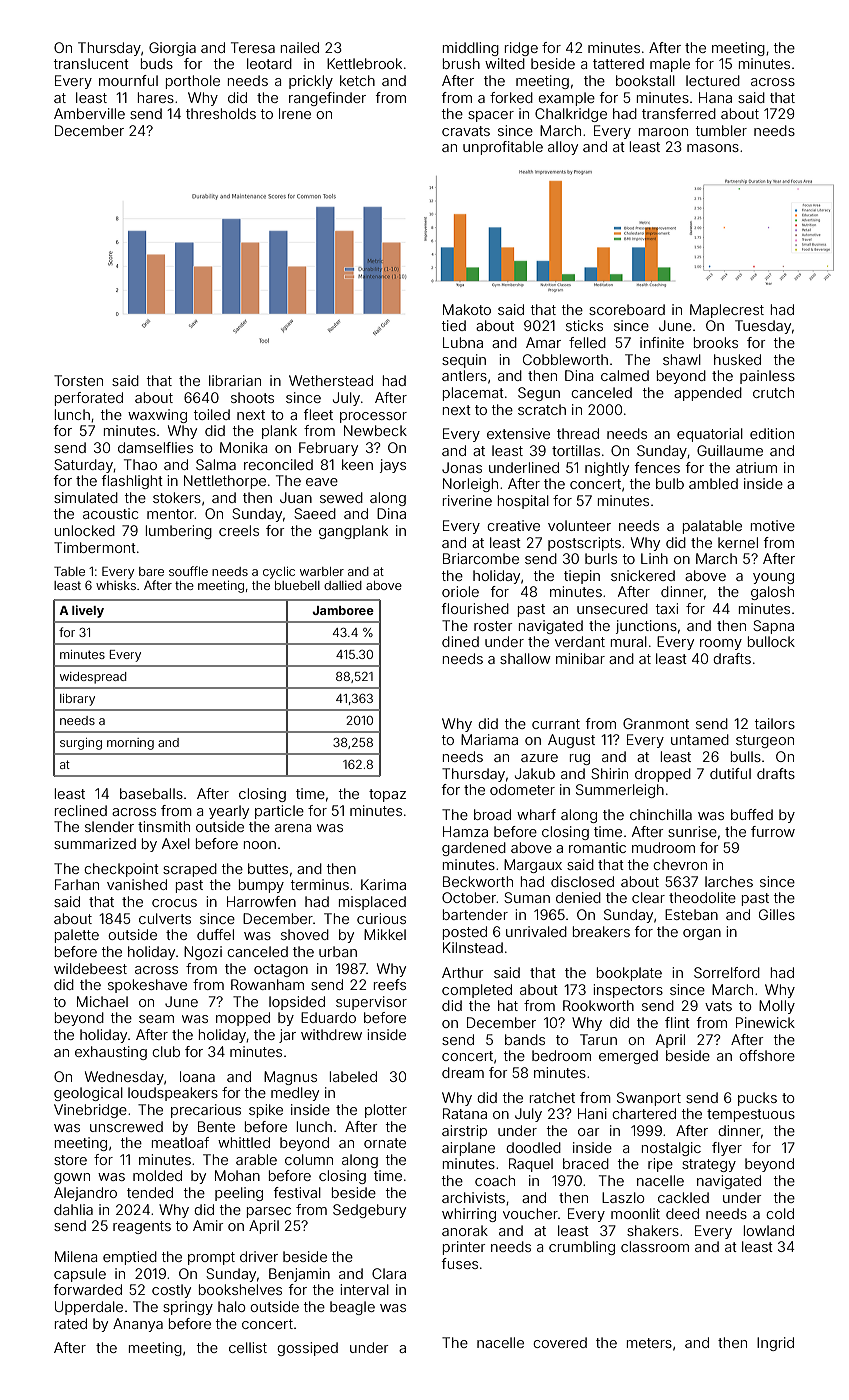  Describe the element at coordinates (530, 1213) in the document. I see `voucher` at that location.
